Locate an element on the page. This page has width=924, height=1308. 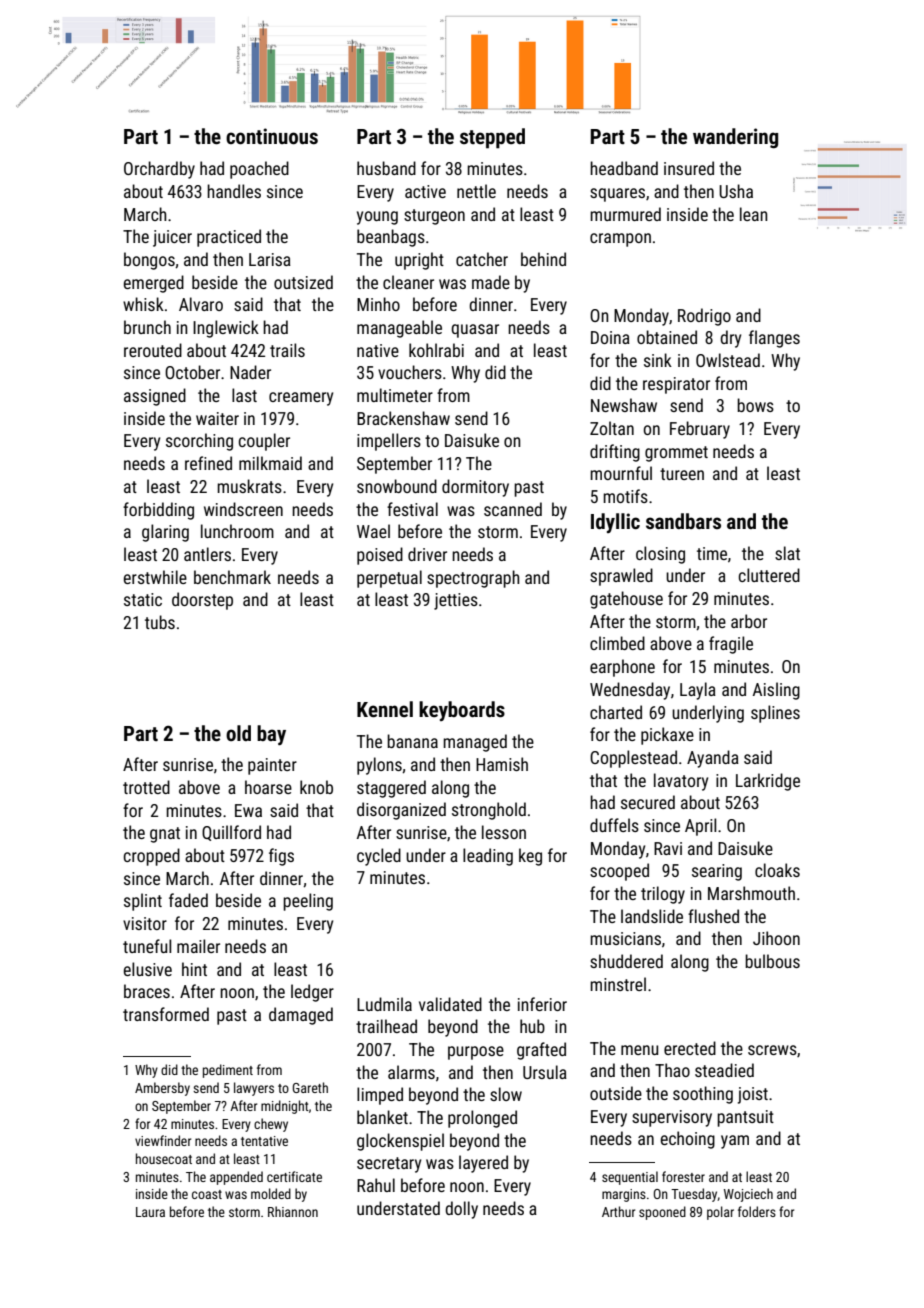
beanbags is located at coordinates (391, 238).
